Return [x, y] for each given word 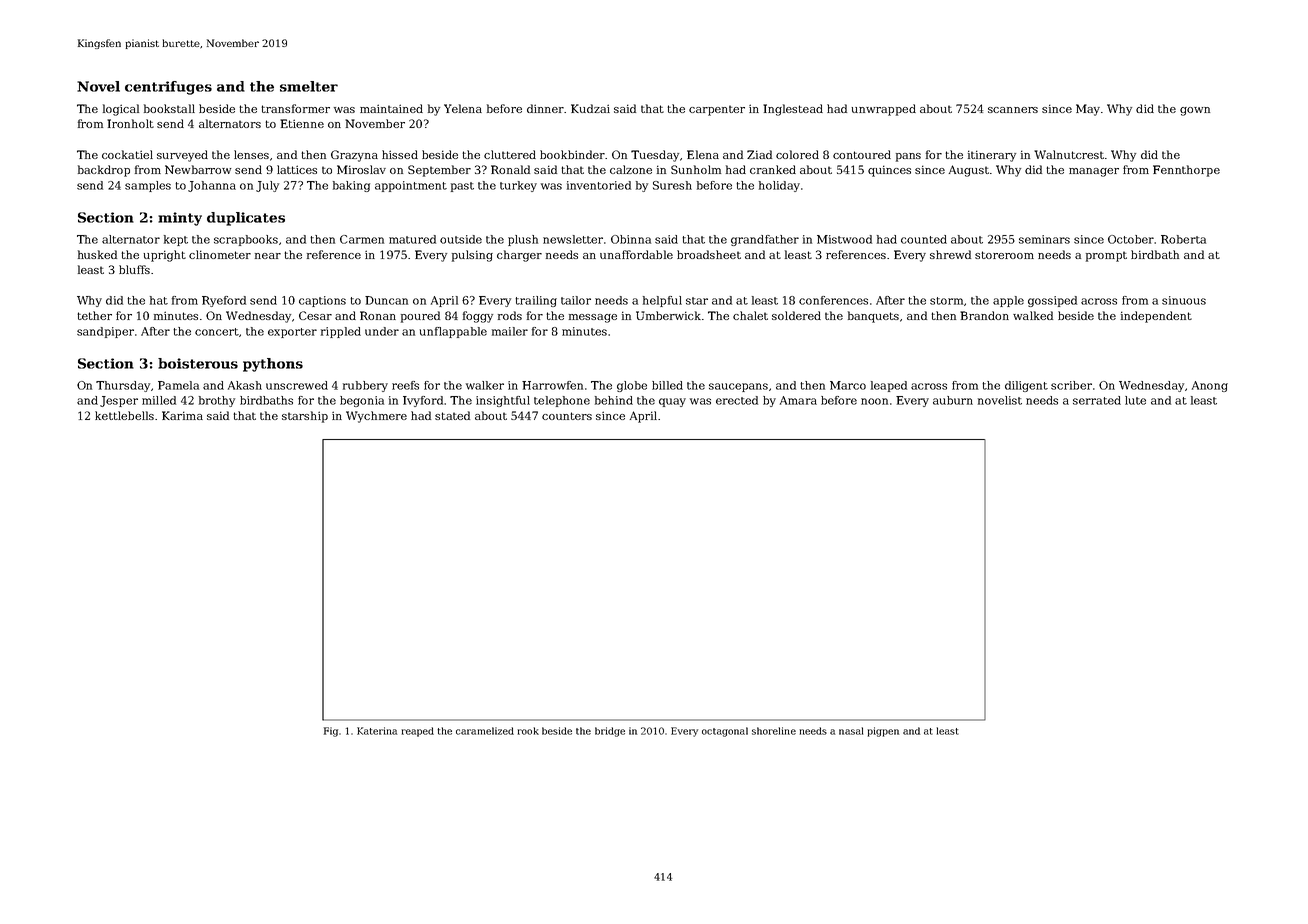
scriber [1071, 385]
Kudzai [590, 108]
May [1088, 110]
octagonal [725, 732]
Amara [798, 400]
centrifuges [168, 88]
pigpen [883, 732]
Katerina [377, 731]
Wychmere [376, 417]
